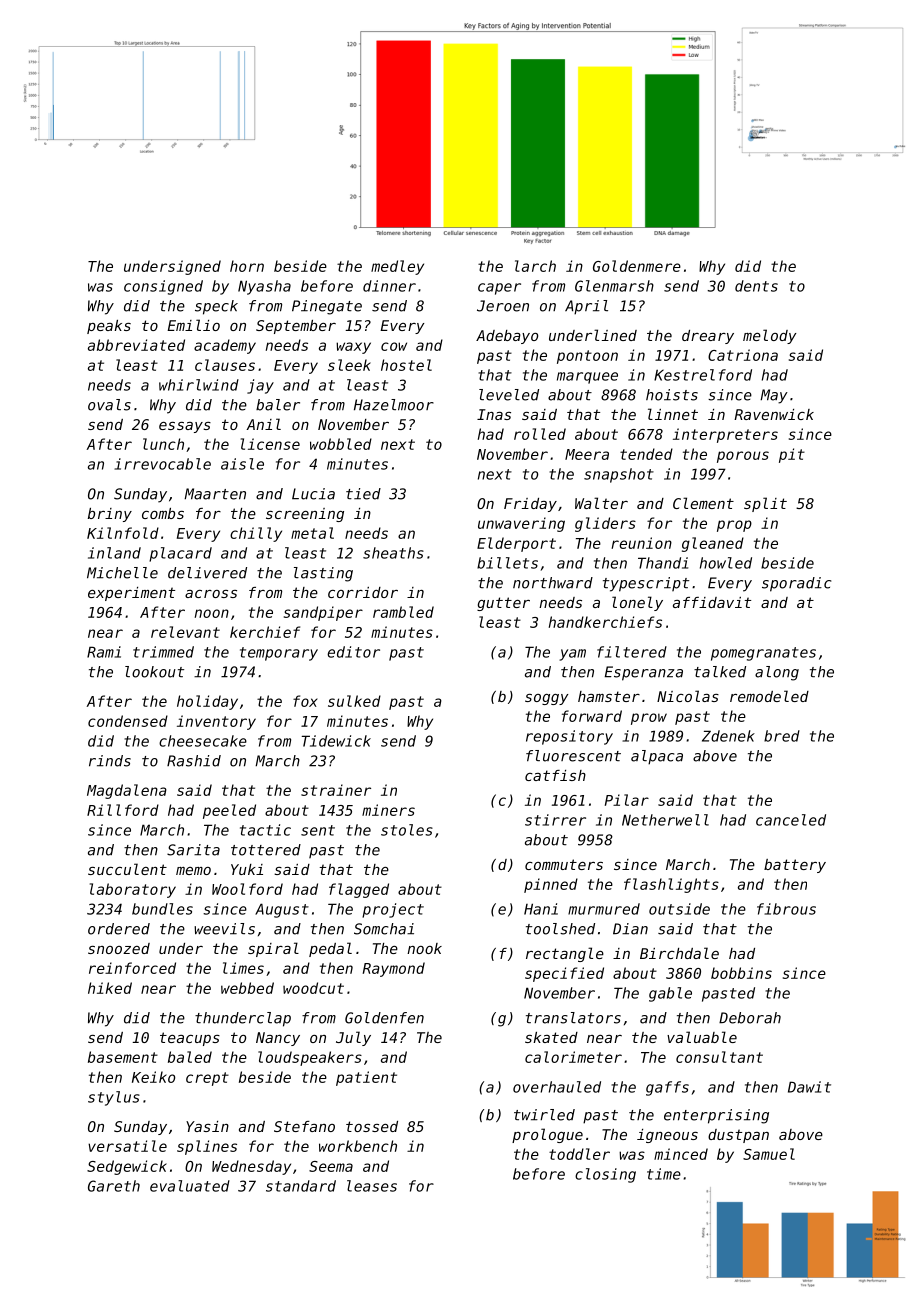 The image size is (924, 1308). What do you see at coordinates (114, 1186) in the page?
I see `Gareth` at bounding box center [114, 1186].
